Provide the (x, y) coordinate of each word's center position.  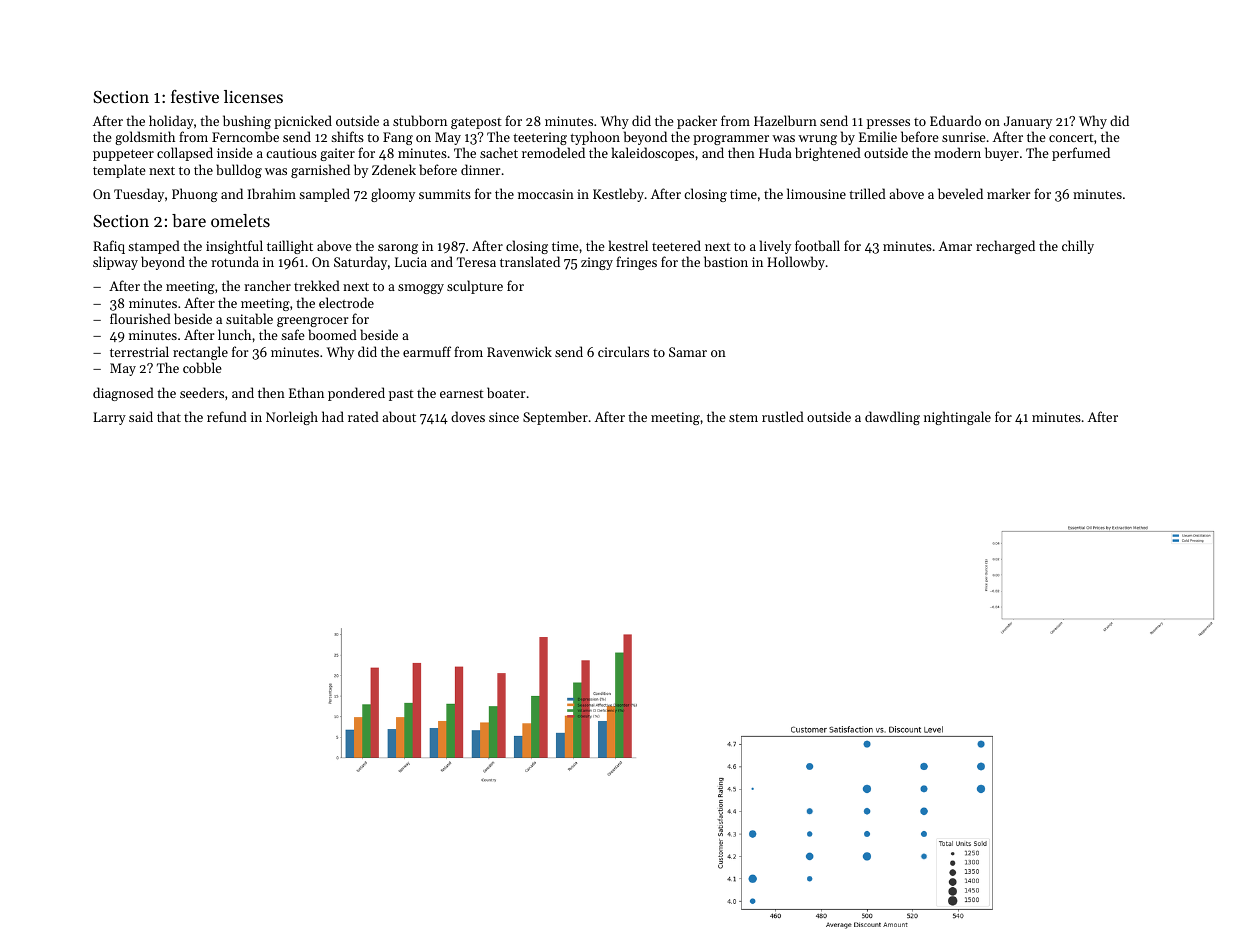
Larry (109, 418)
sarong (398, 249)
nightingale (957, 418)
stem (743, 418)
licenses (253, 96)
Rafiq (109, 247)
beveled (960, 193)
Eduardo (955, 120)
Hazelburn (785, 120)
